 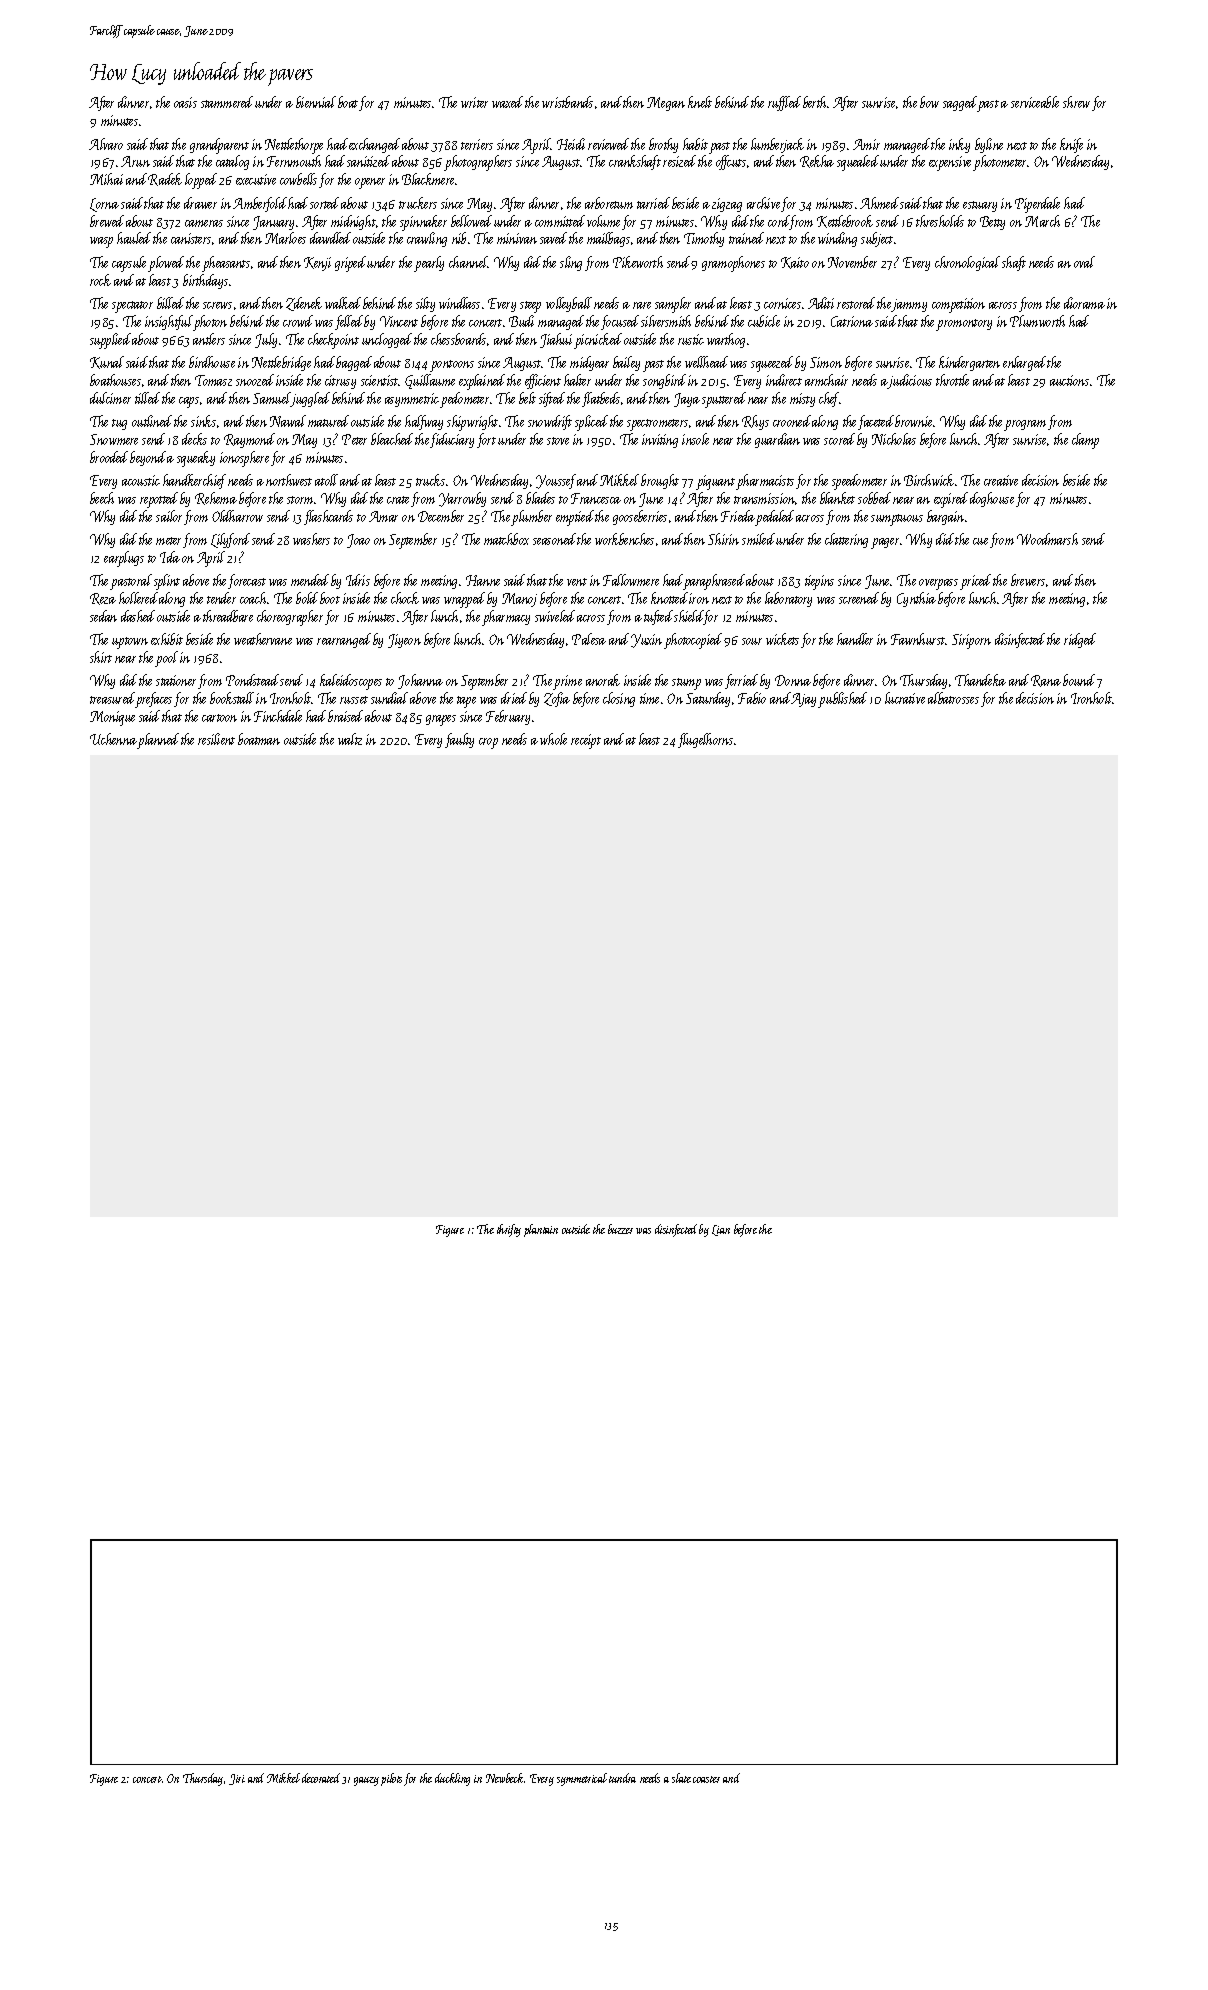 I want to click on writer, so click(x=474, y=102).
